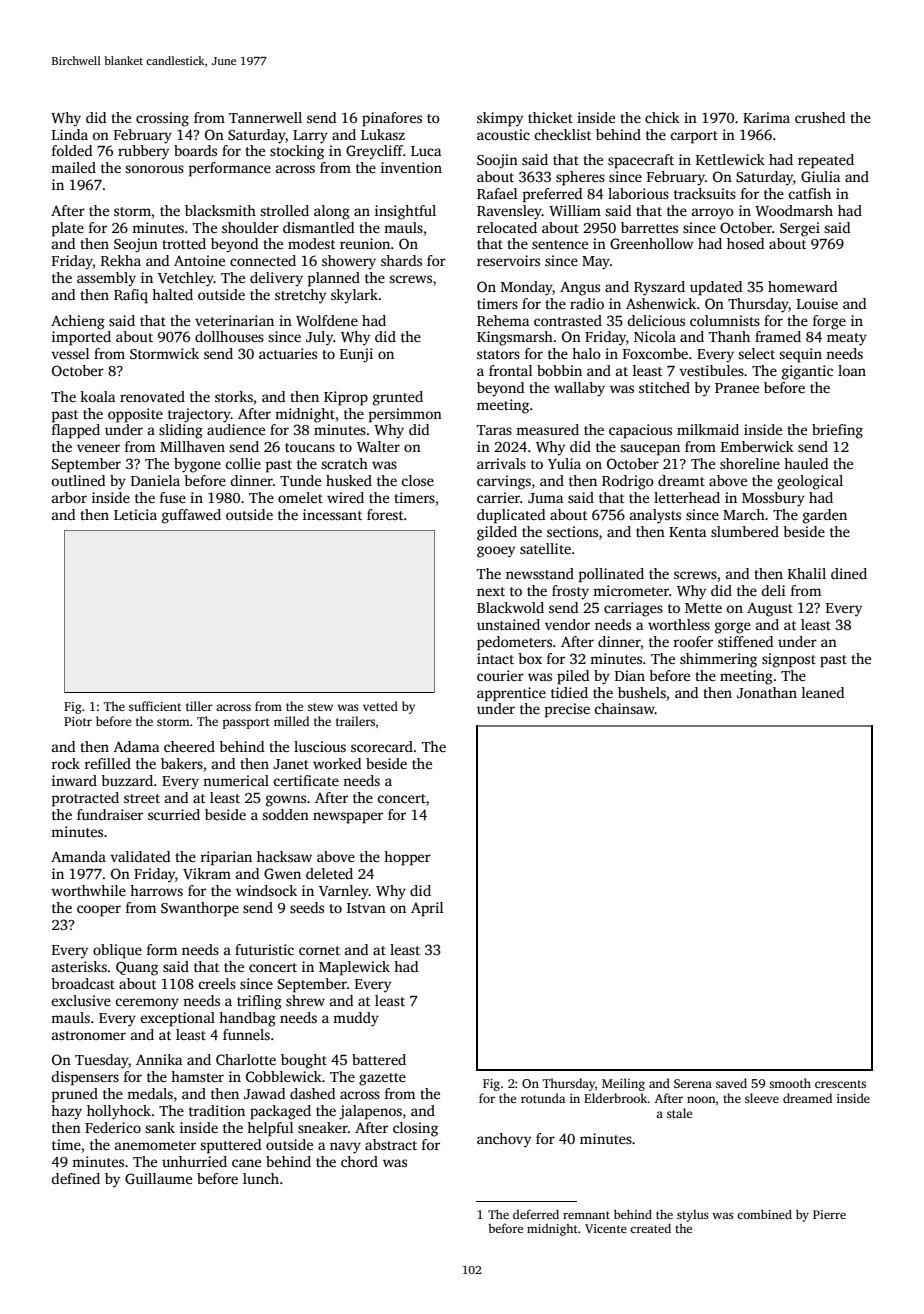 The image size is (924, 1314). Describe the element at coordinates (261, 1178) in the screenshot. I see `lunch` at that location.
